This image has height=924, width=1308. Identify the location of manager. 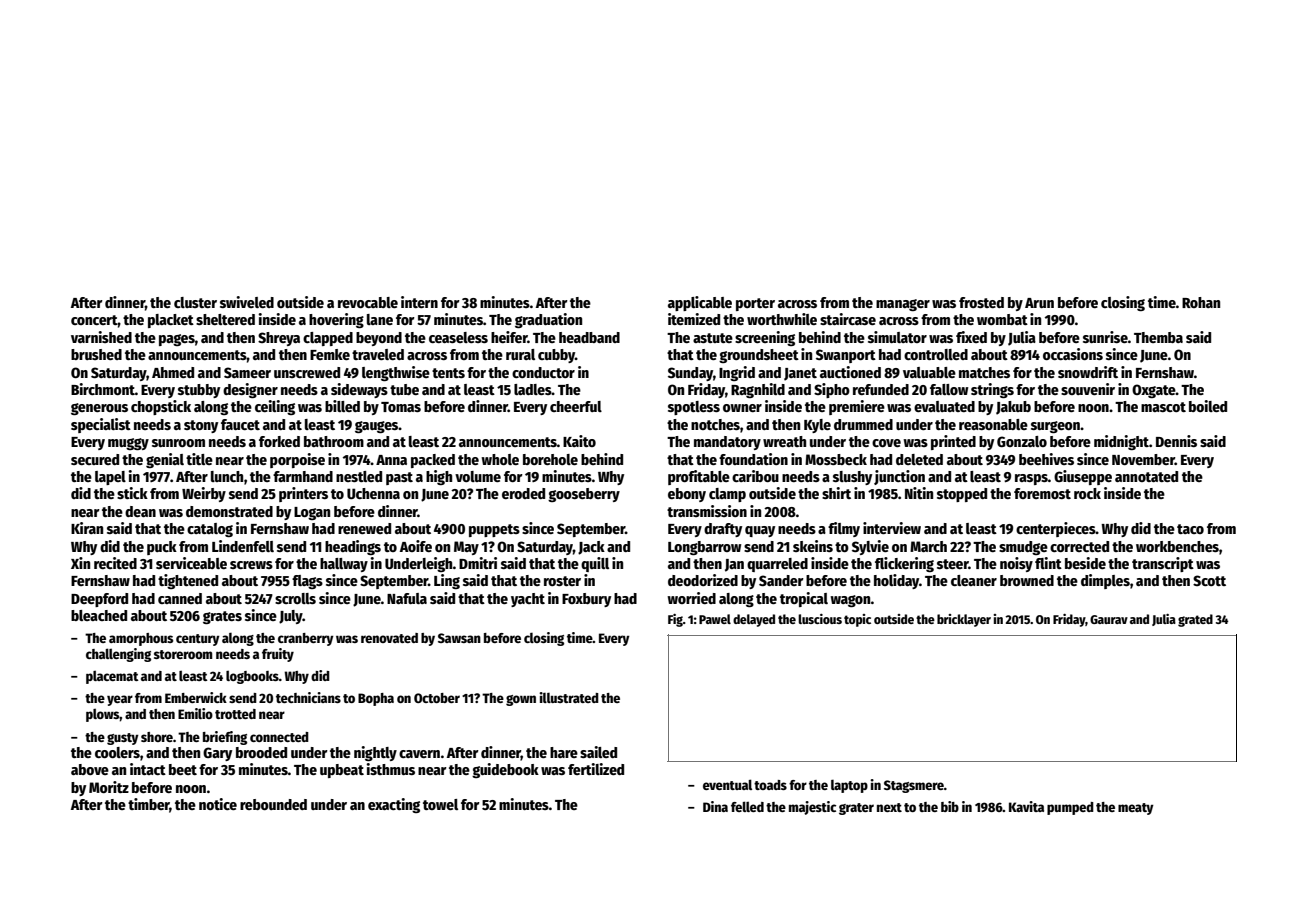
(903, 305).
